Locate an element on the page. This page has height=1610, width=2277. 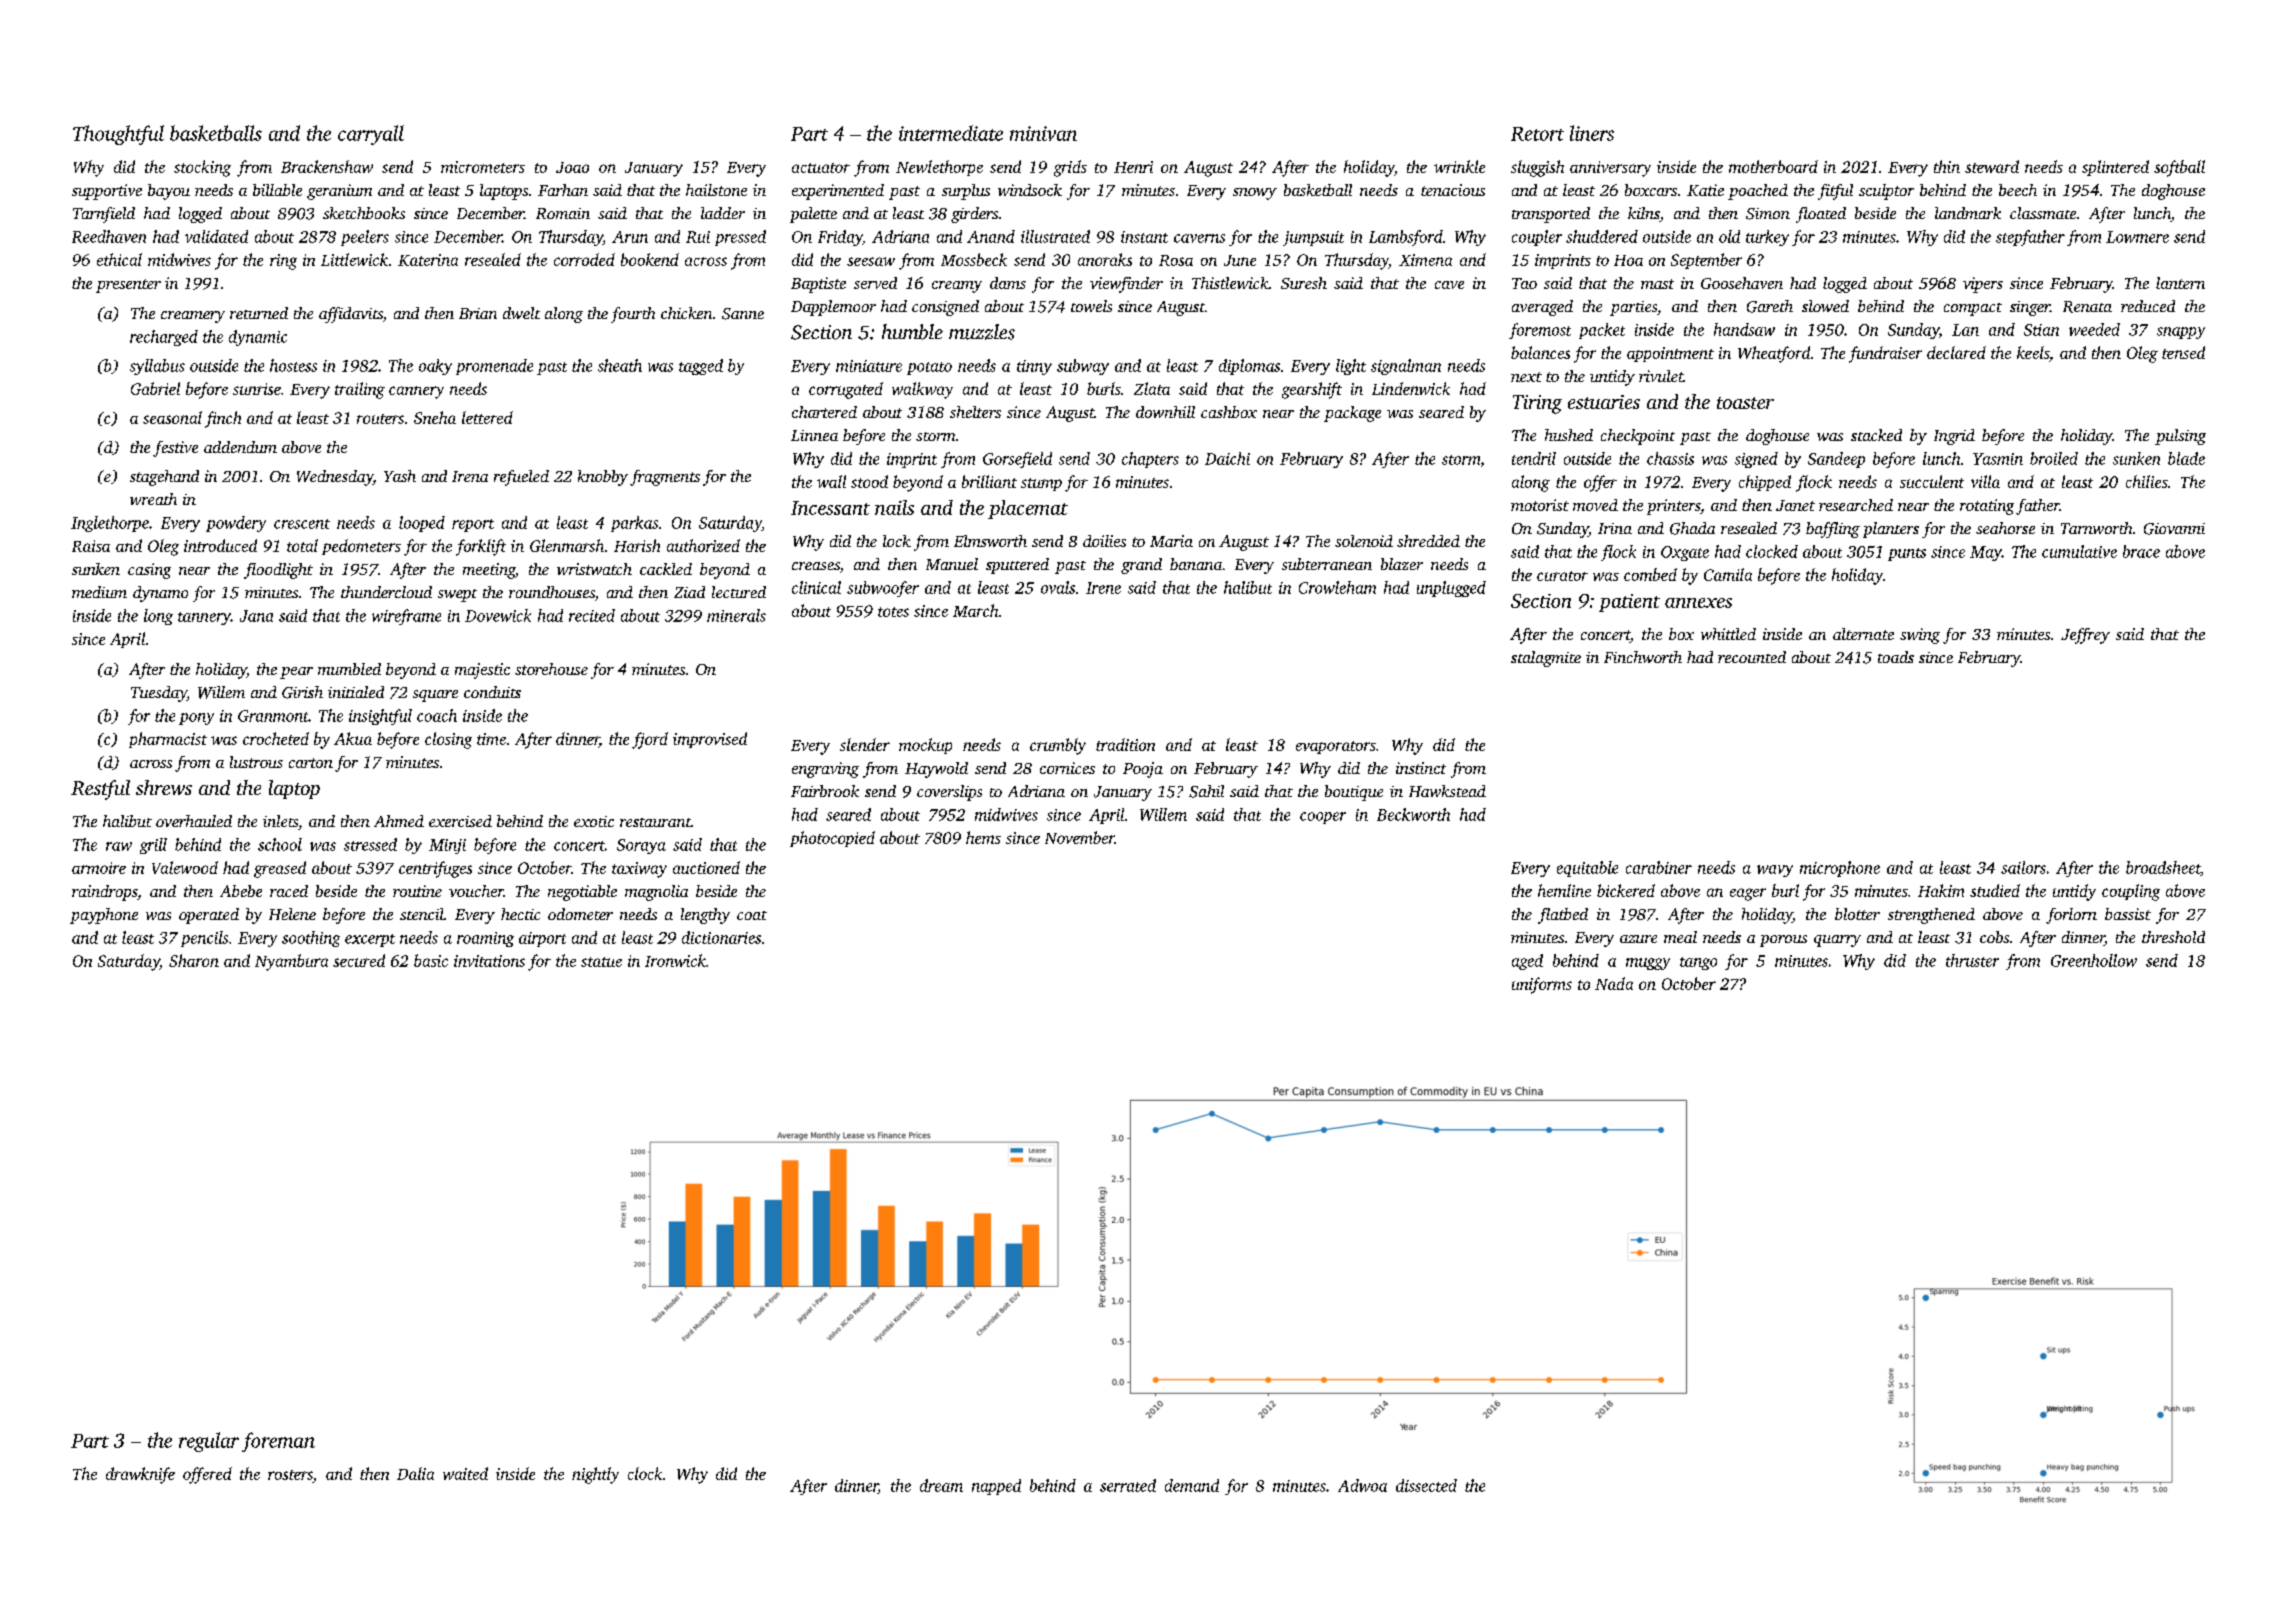
dictionaries is located at coordinates (721, 937).
